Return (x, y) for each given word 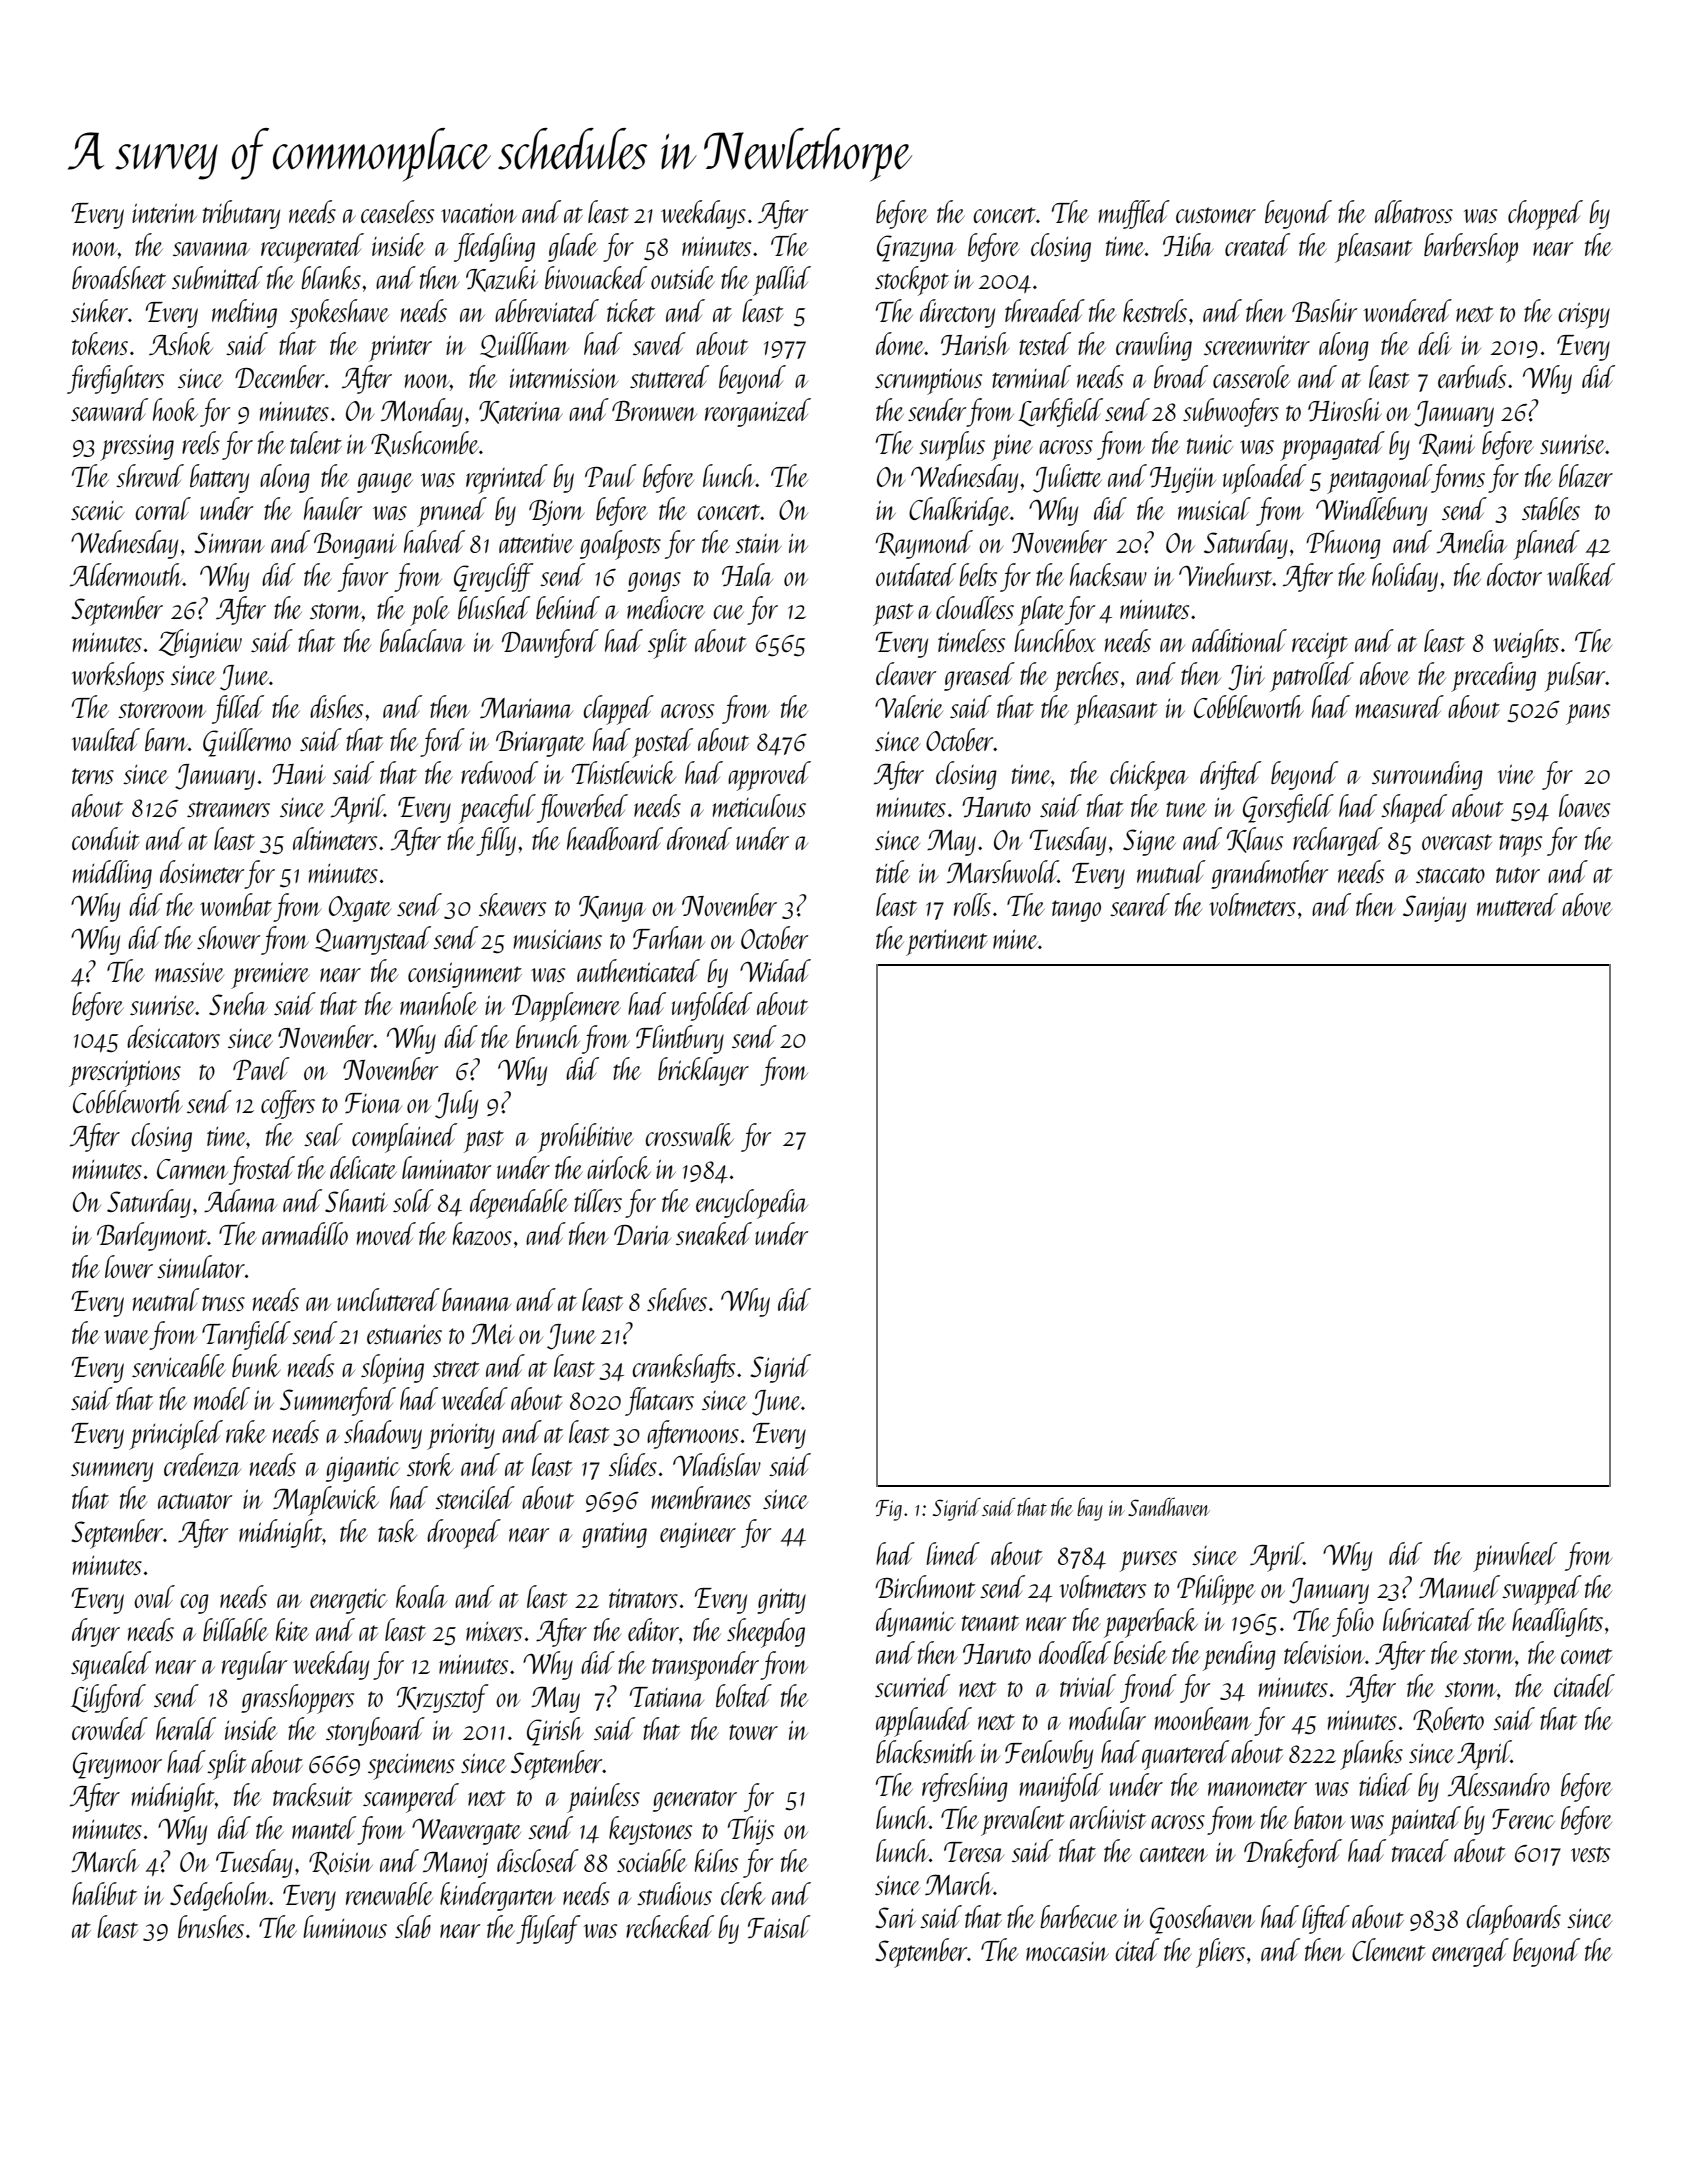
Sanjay (1434, 908)
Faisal (779, 1927)
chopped (1545, 215)
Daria (642, 1235)
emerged (1470, 1952)
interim (164, 213)
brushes (211, 1926)
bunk (256, 1365)
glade (573, 247)
